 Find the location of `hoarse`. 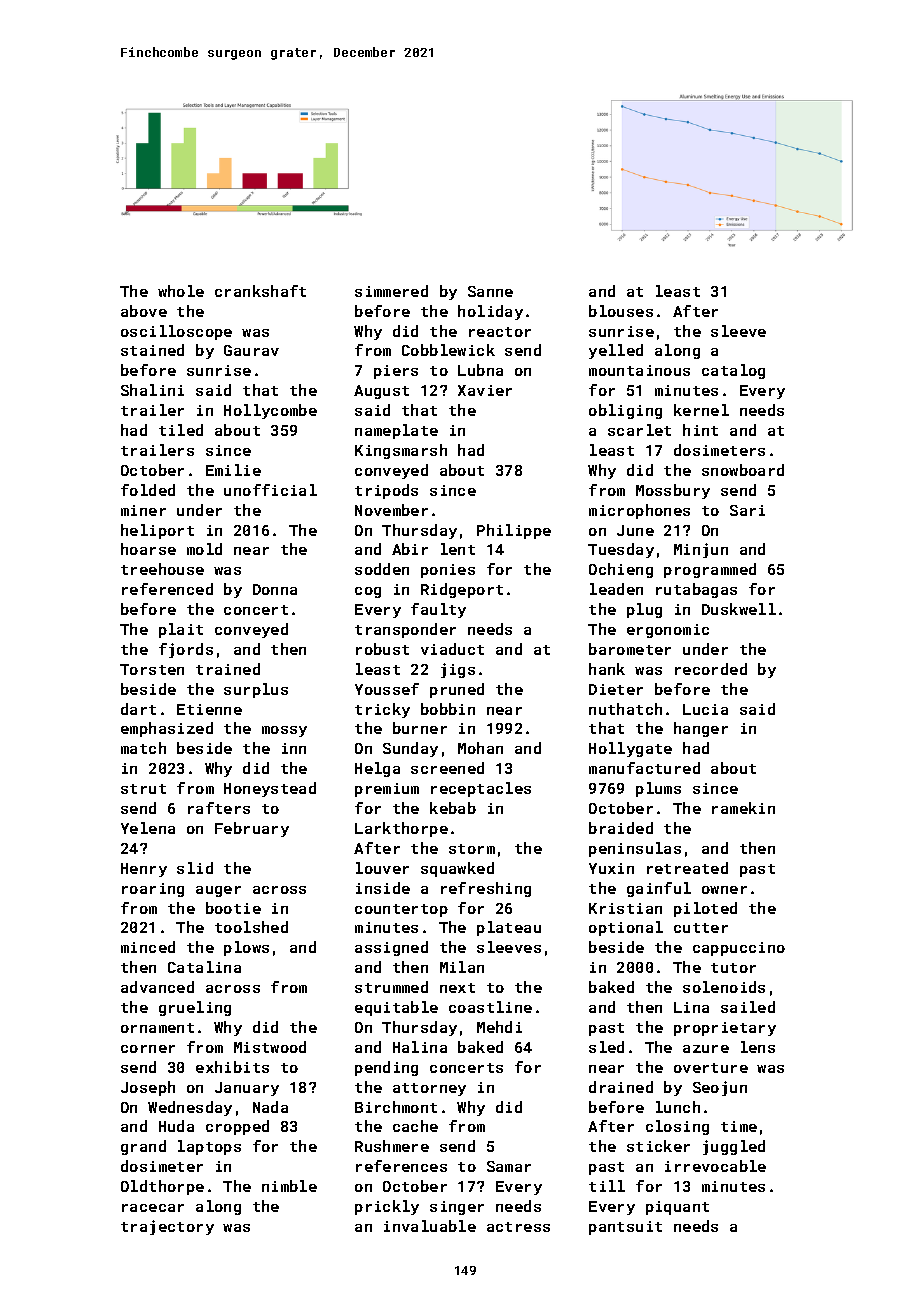

hoarse is located at coordinates (148, 549).
